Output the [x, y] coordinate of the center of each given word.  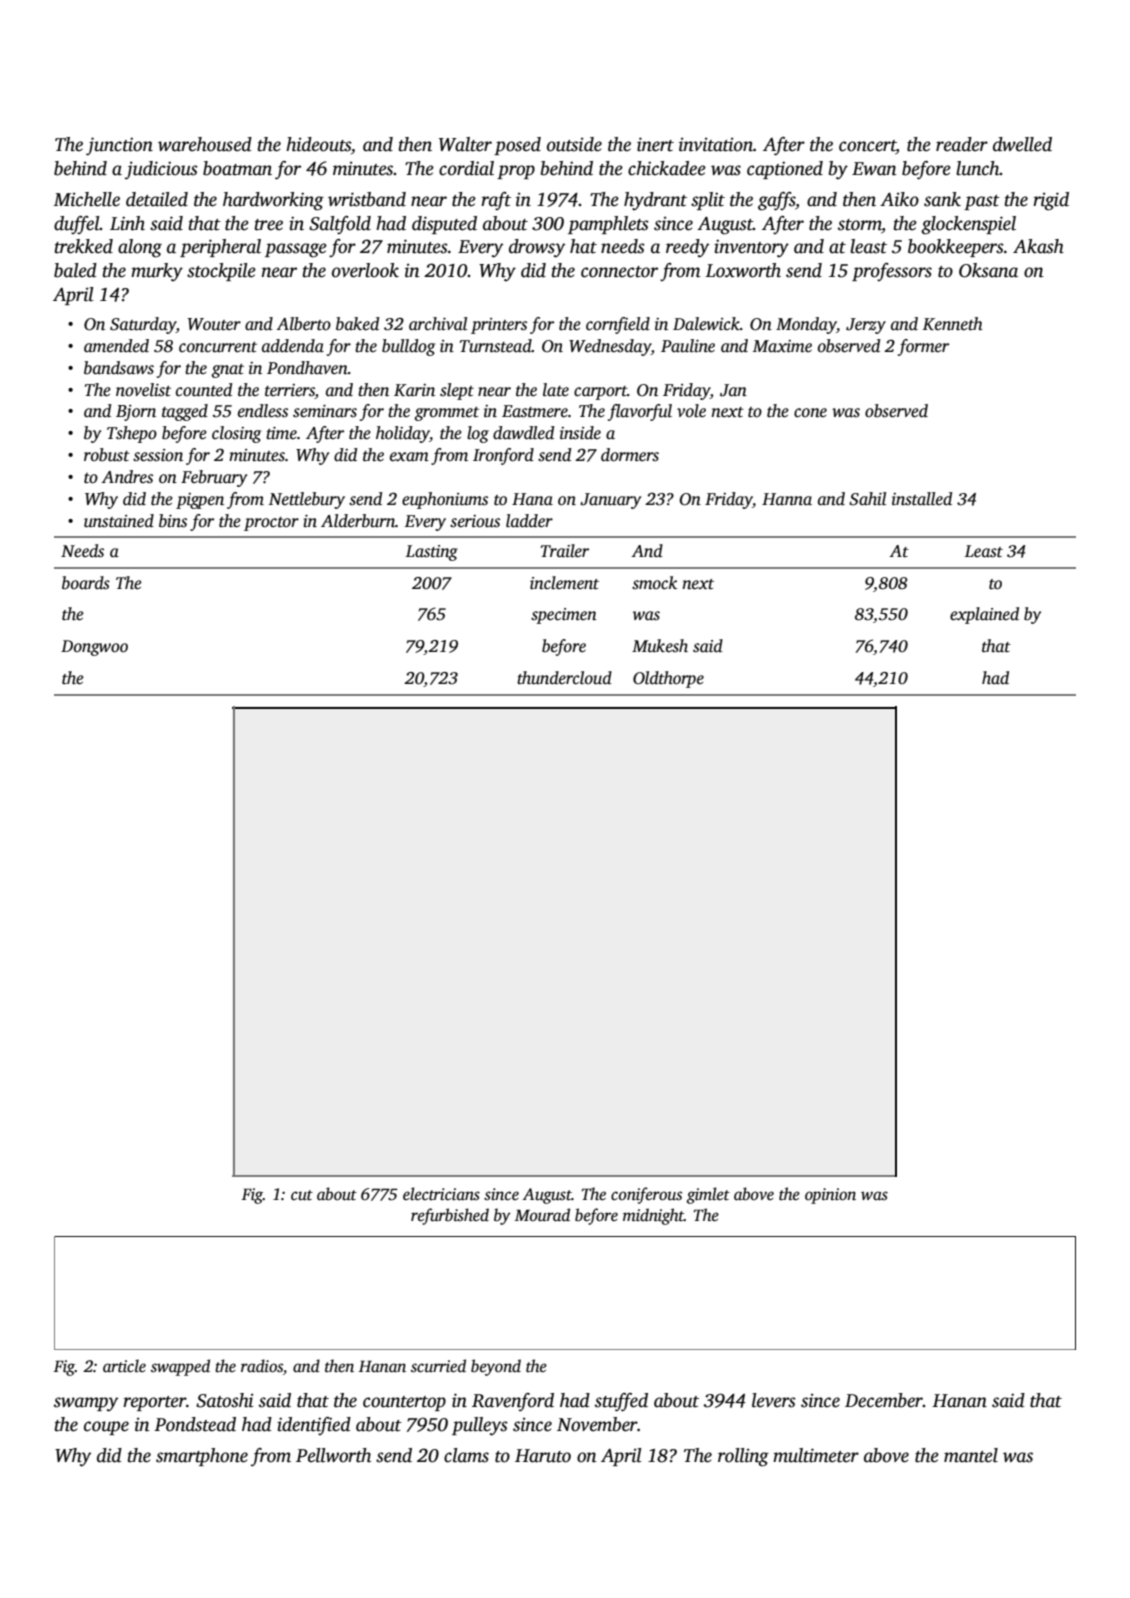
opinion [830, 1196]
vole [691, 410]
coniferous [646, 1195]
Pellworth [333, 1455]
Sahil [867, 499]
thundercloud [564, 678]
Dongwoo [94, 648]
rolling [743, 1457]
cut [302, 1195]
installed [922, 499]
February [214, 478]
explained [984, 615]
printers [499, 326]
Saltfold [340, 225]
